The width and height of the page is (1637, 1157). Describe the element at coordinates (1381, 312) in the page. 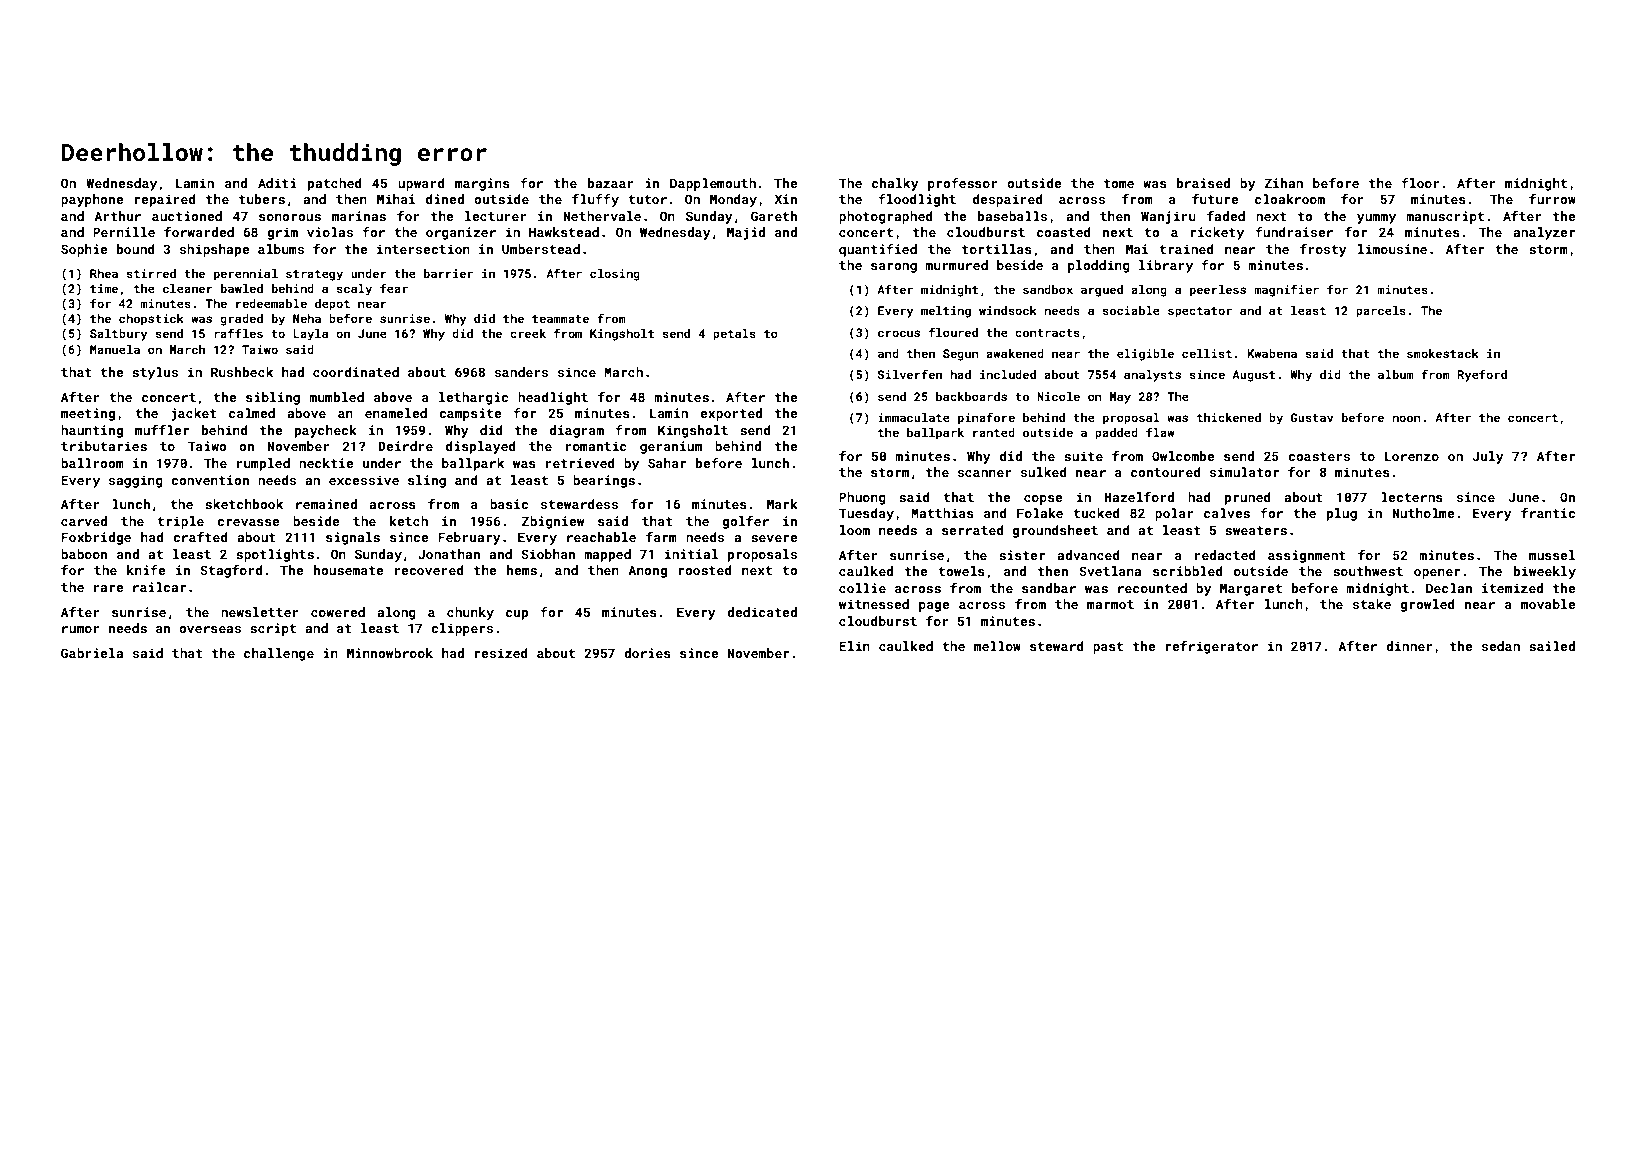

I see `parcels` at that location.
